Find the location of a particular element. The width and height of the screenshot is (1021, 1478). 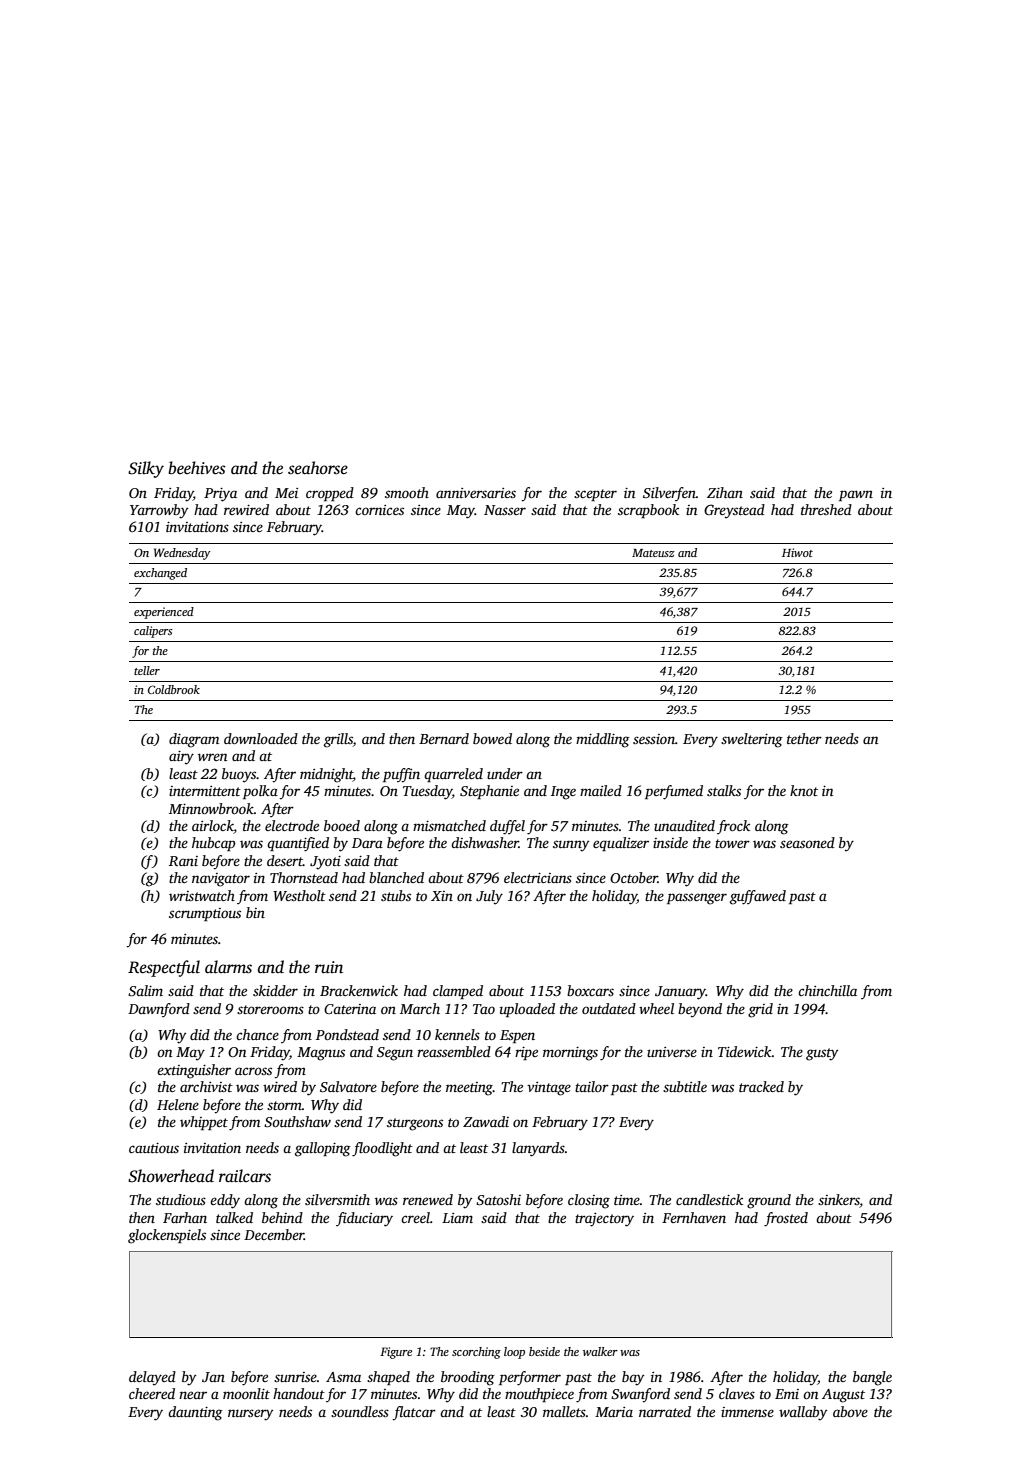

Hiwot is located at coordinates (797, 552).
